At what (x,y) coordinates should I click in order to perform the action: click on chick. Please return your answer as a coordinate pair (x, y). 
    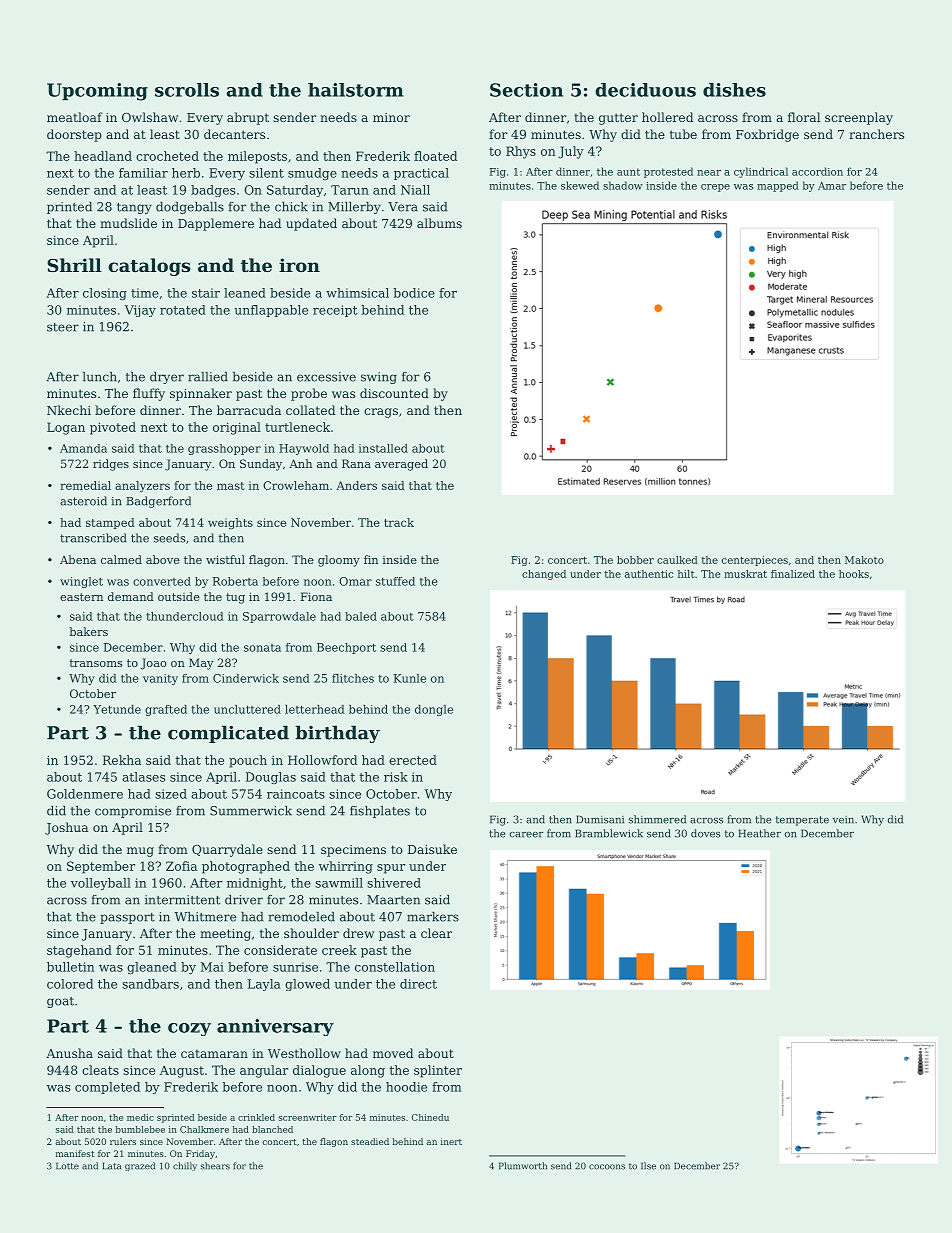
    Looking at the image, I should click on (291, 207).
